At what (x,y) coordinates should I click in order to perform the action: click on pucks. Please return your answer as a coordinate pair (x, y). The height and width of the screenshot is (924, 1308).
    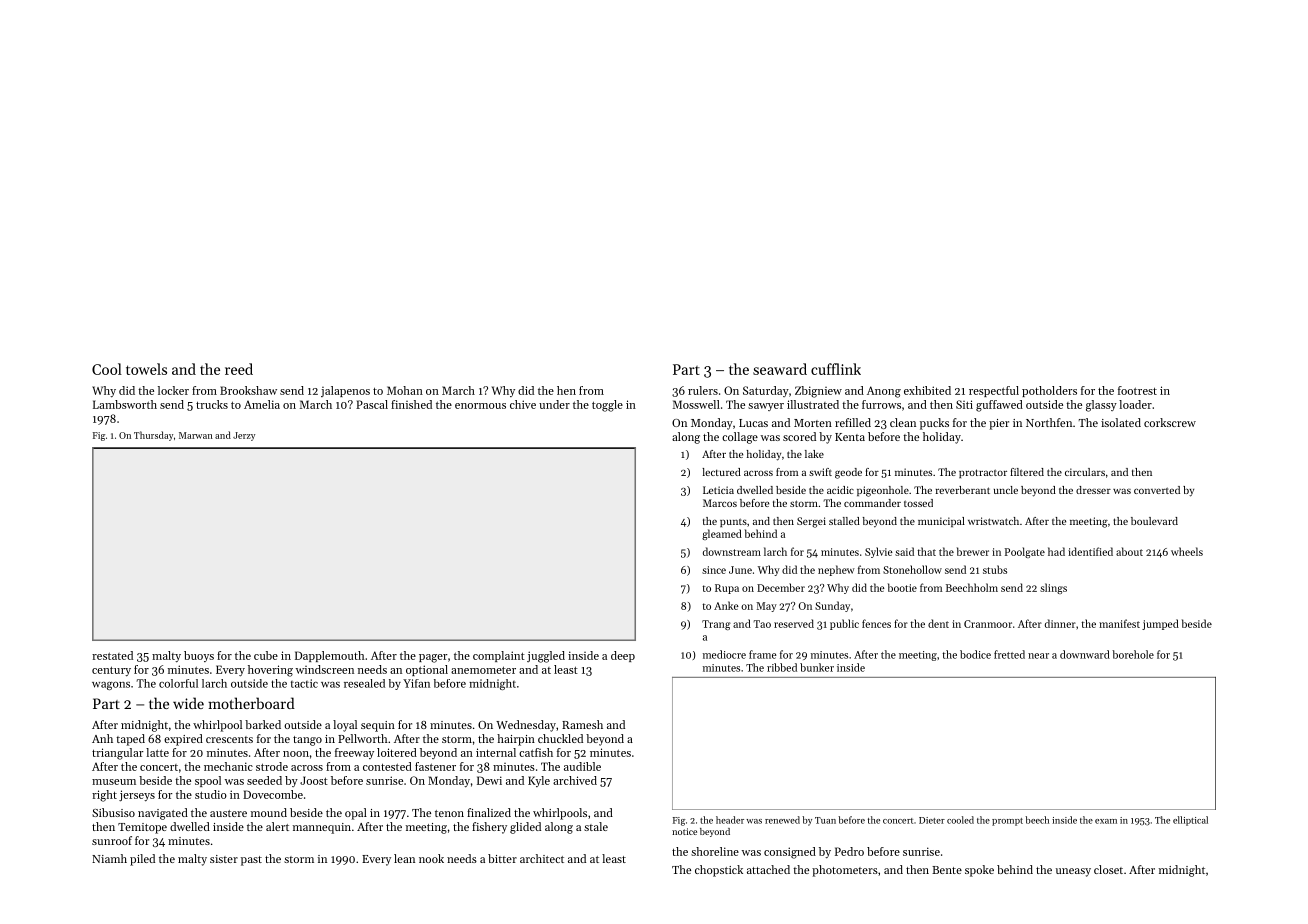
    Looking at the image, I should click on (934, 424).
